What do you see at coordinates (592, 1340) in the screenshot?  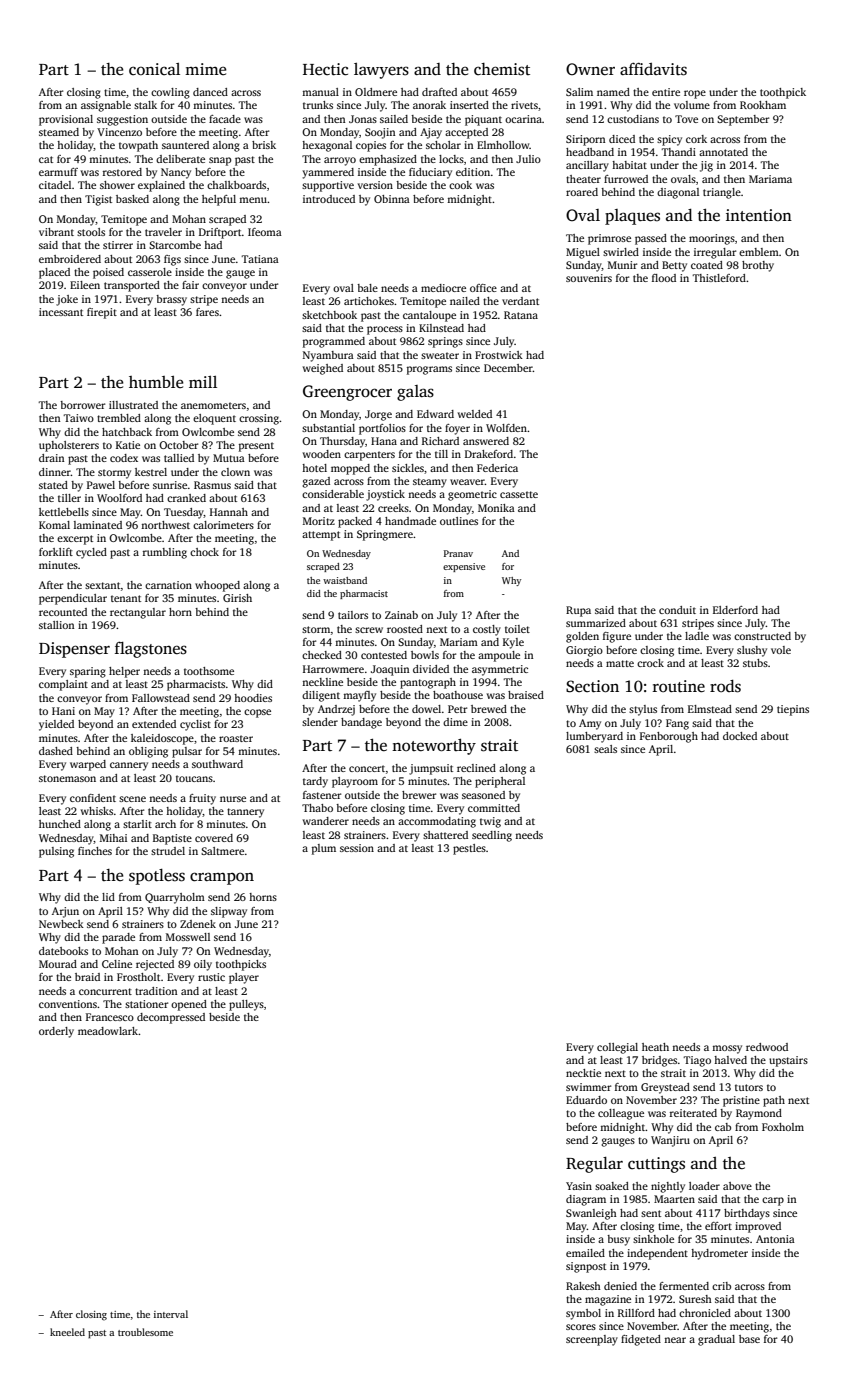 I see `screenplay` at bounding box center [592, 1340].
